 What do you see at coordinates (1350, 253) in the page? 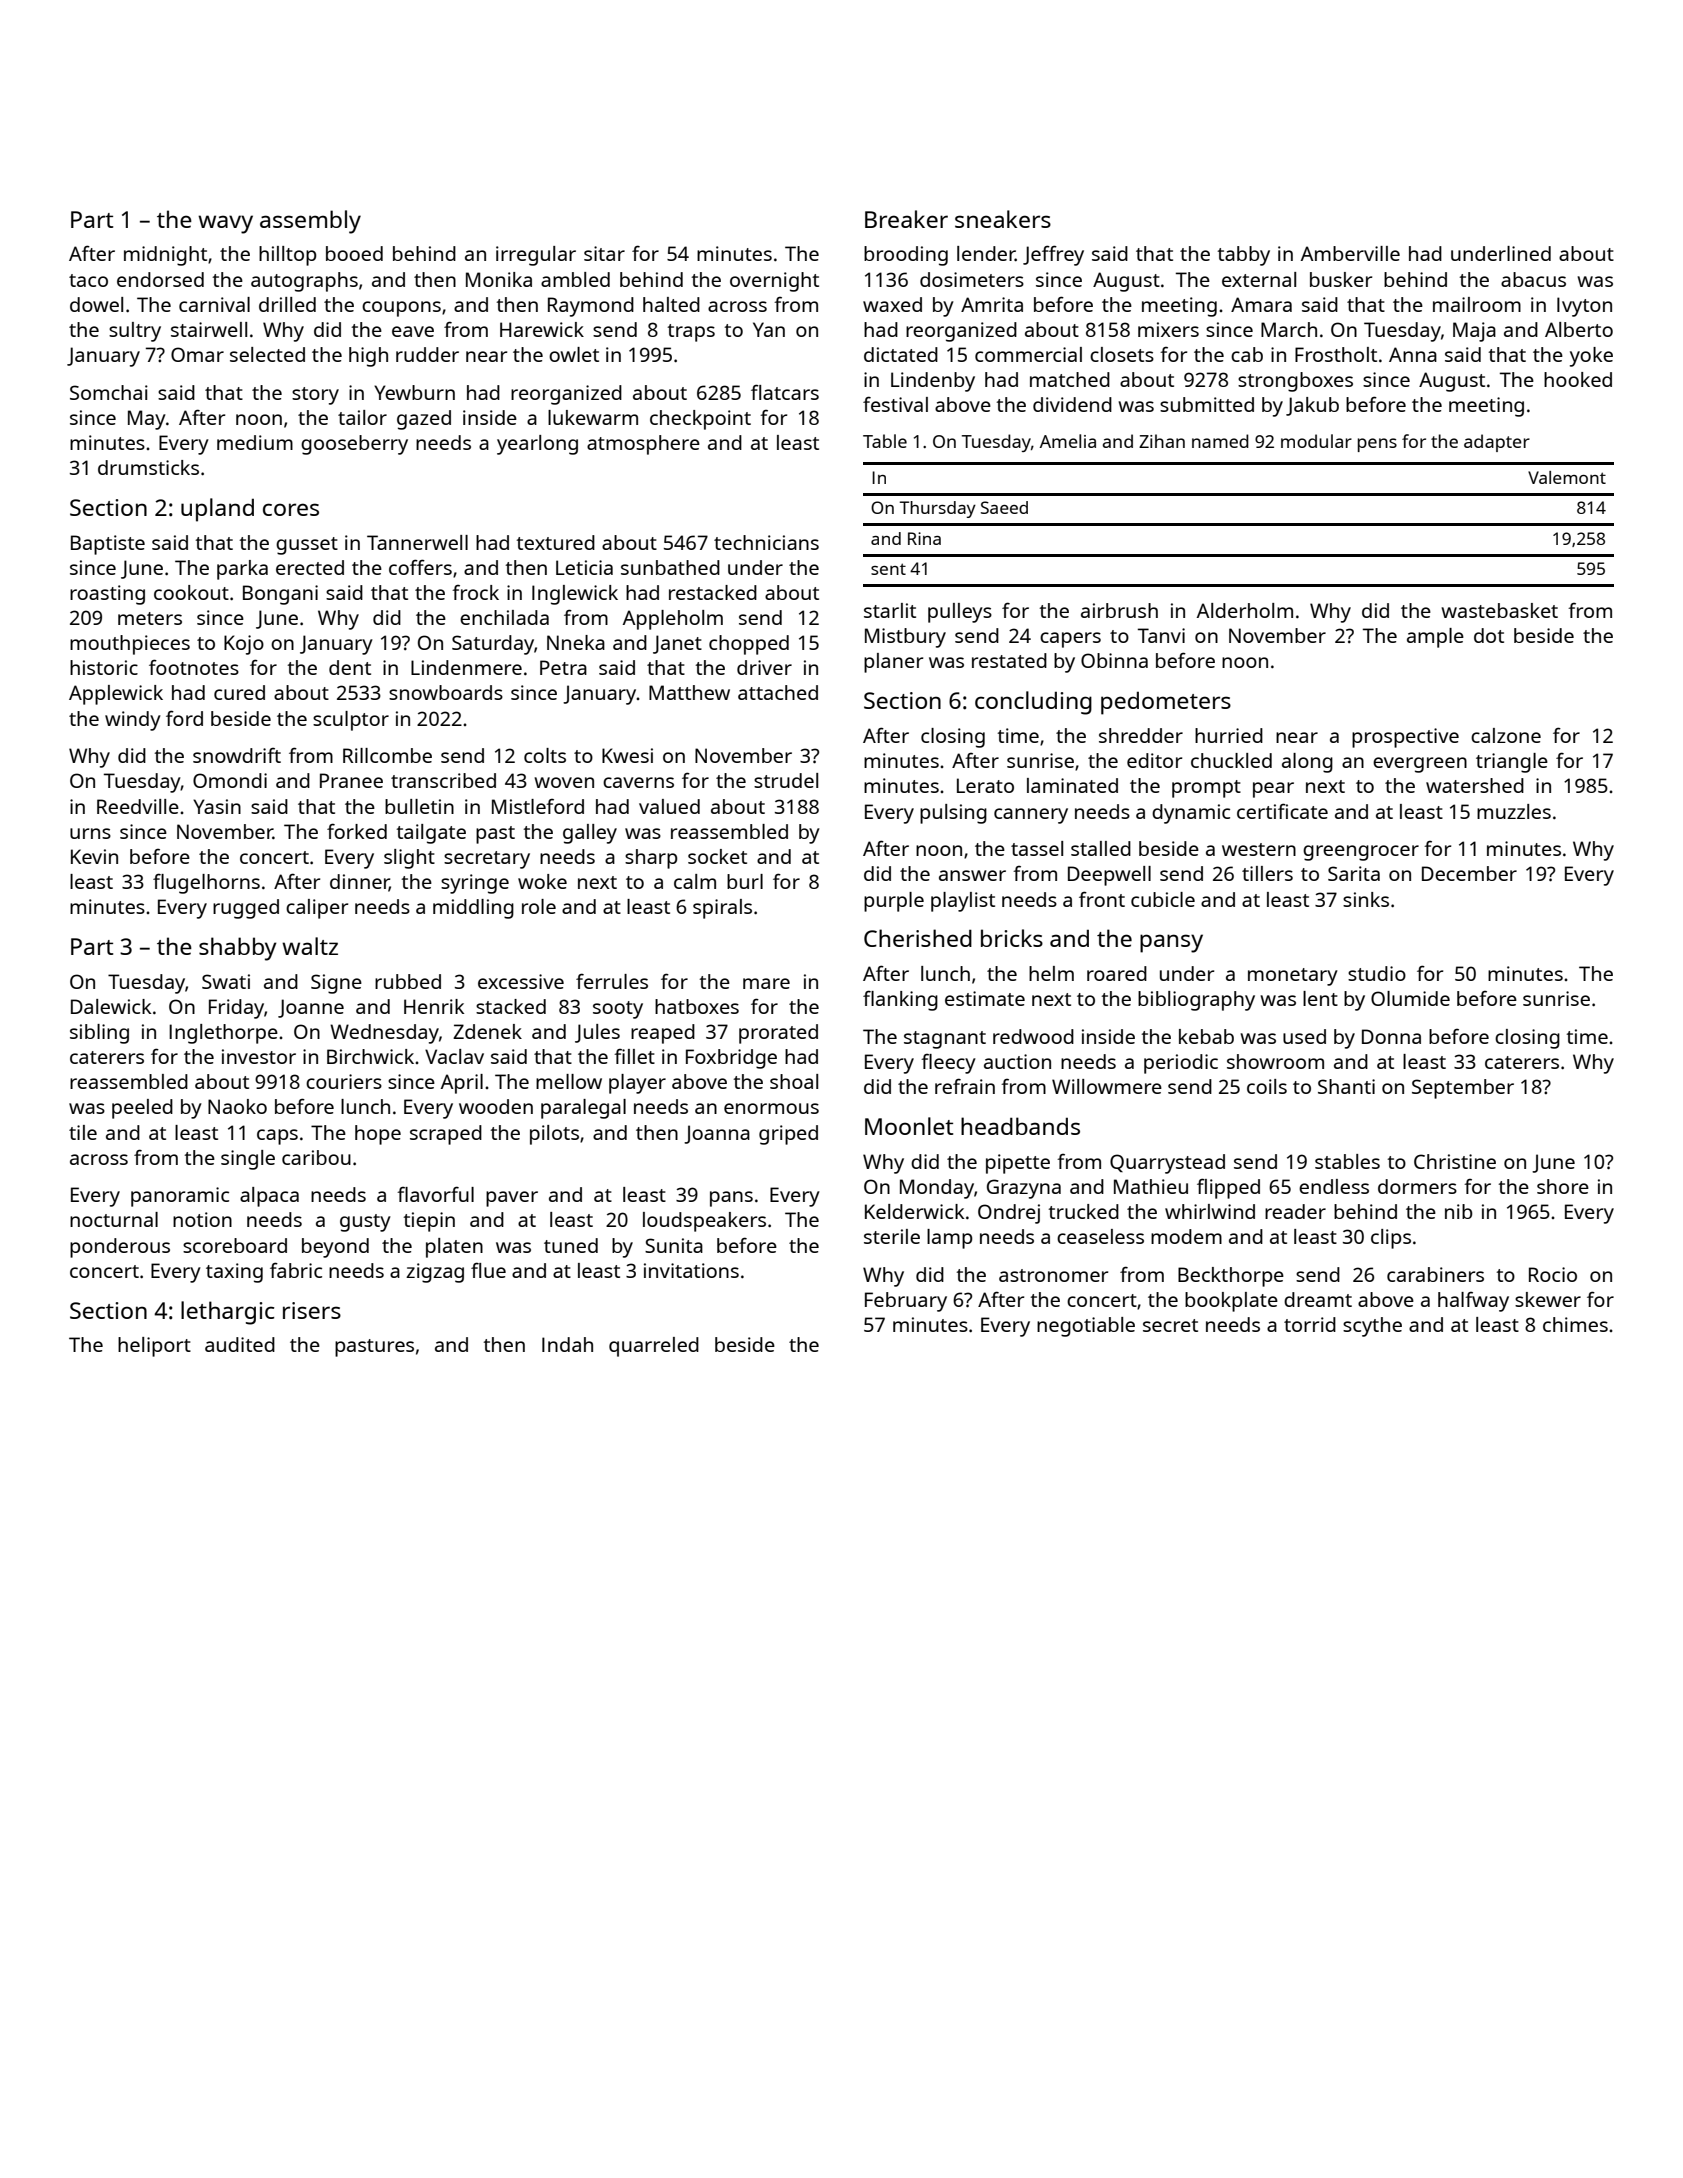
I see `Amberville` at bounding box center [1350, 253].
